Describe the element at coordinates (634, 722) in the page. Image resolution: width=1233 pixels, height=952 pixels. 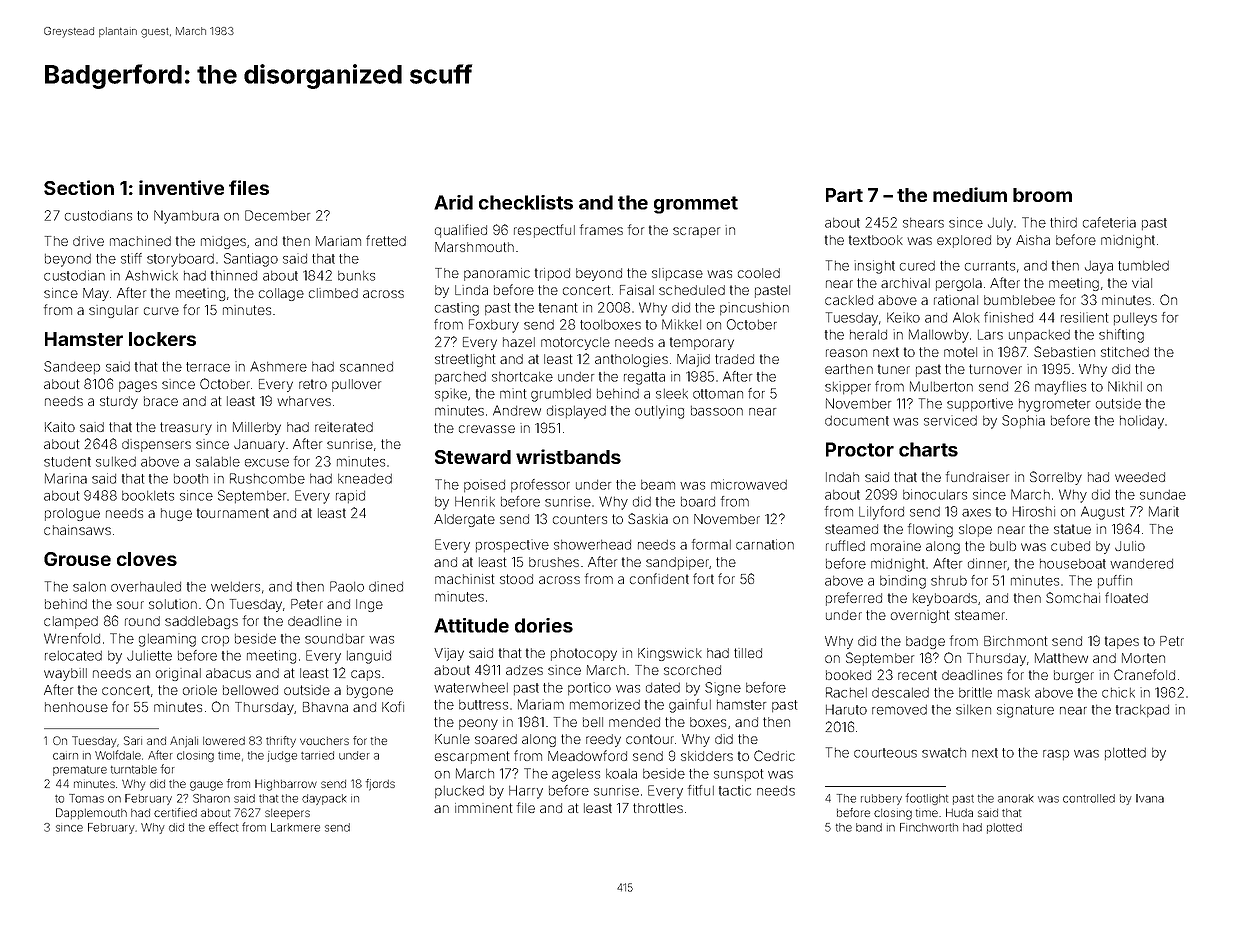
I see `mended` at that location.
